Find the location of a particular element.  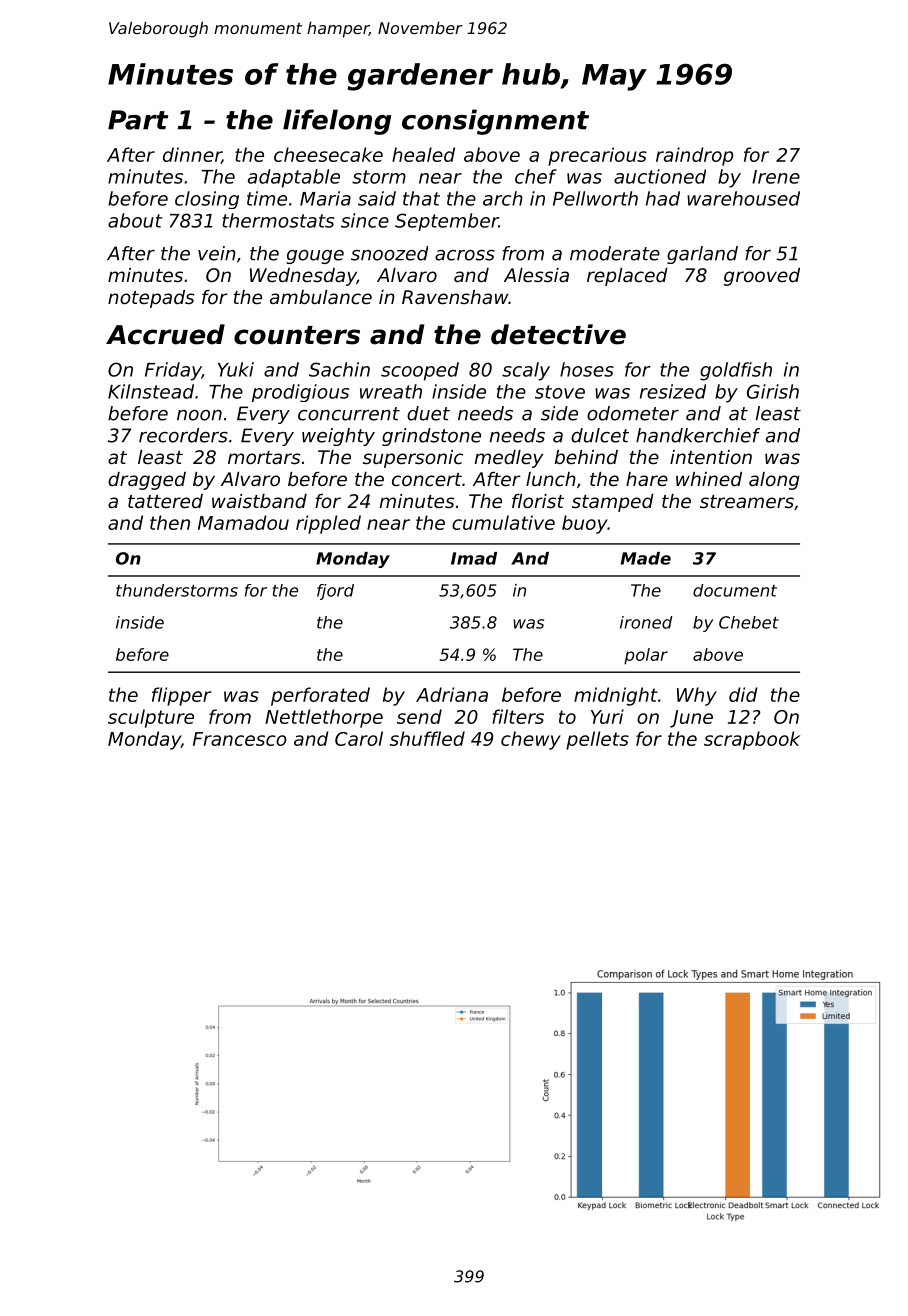

then is located at coordinates (170, 522).
